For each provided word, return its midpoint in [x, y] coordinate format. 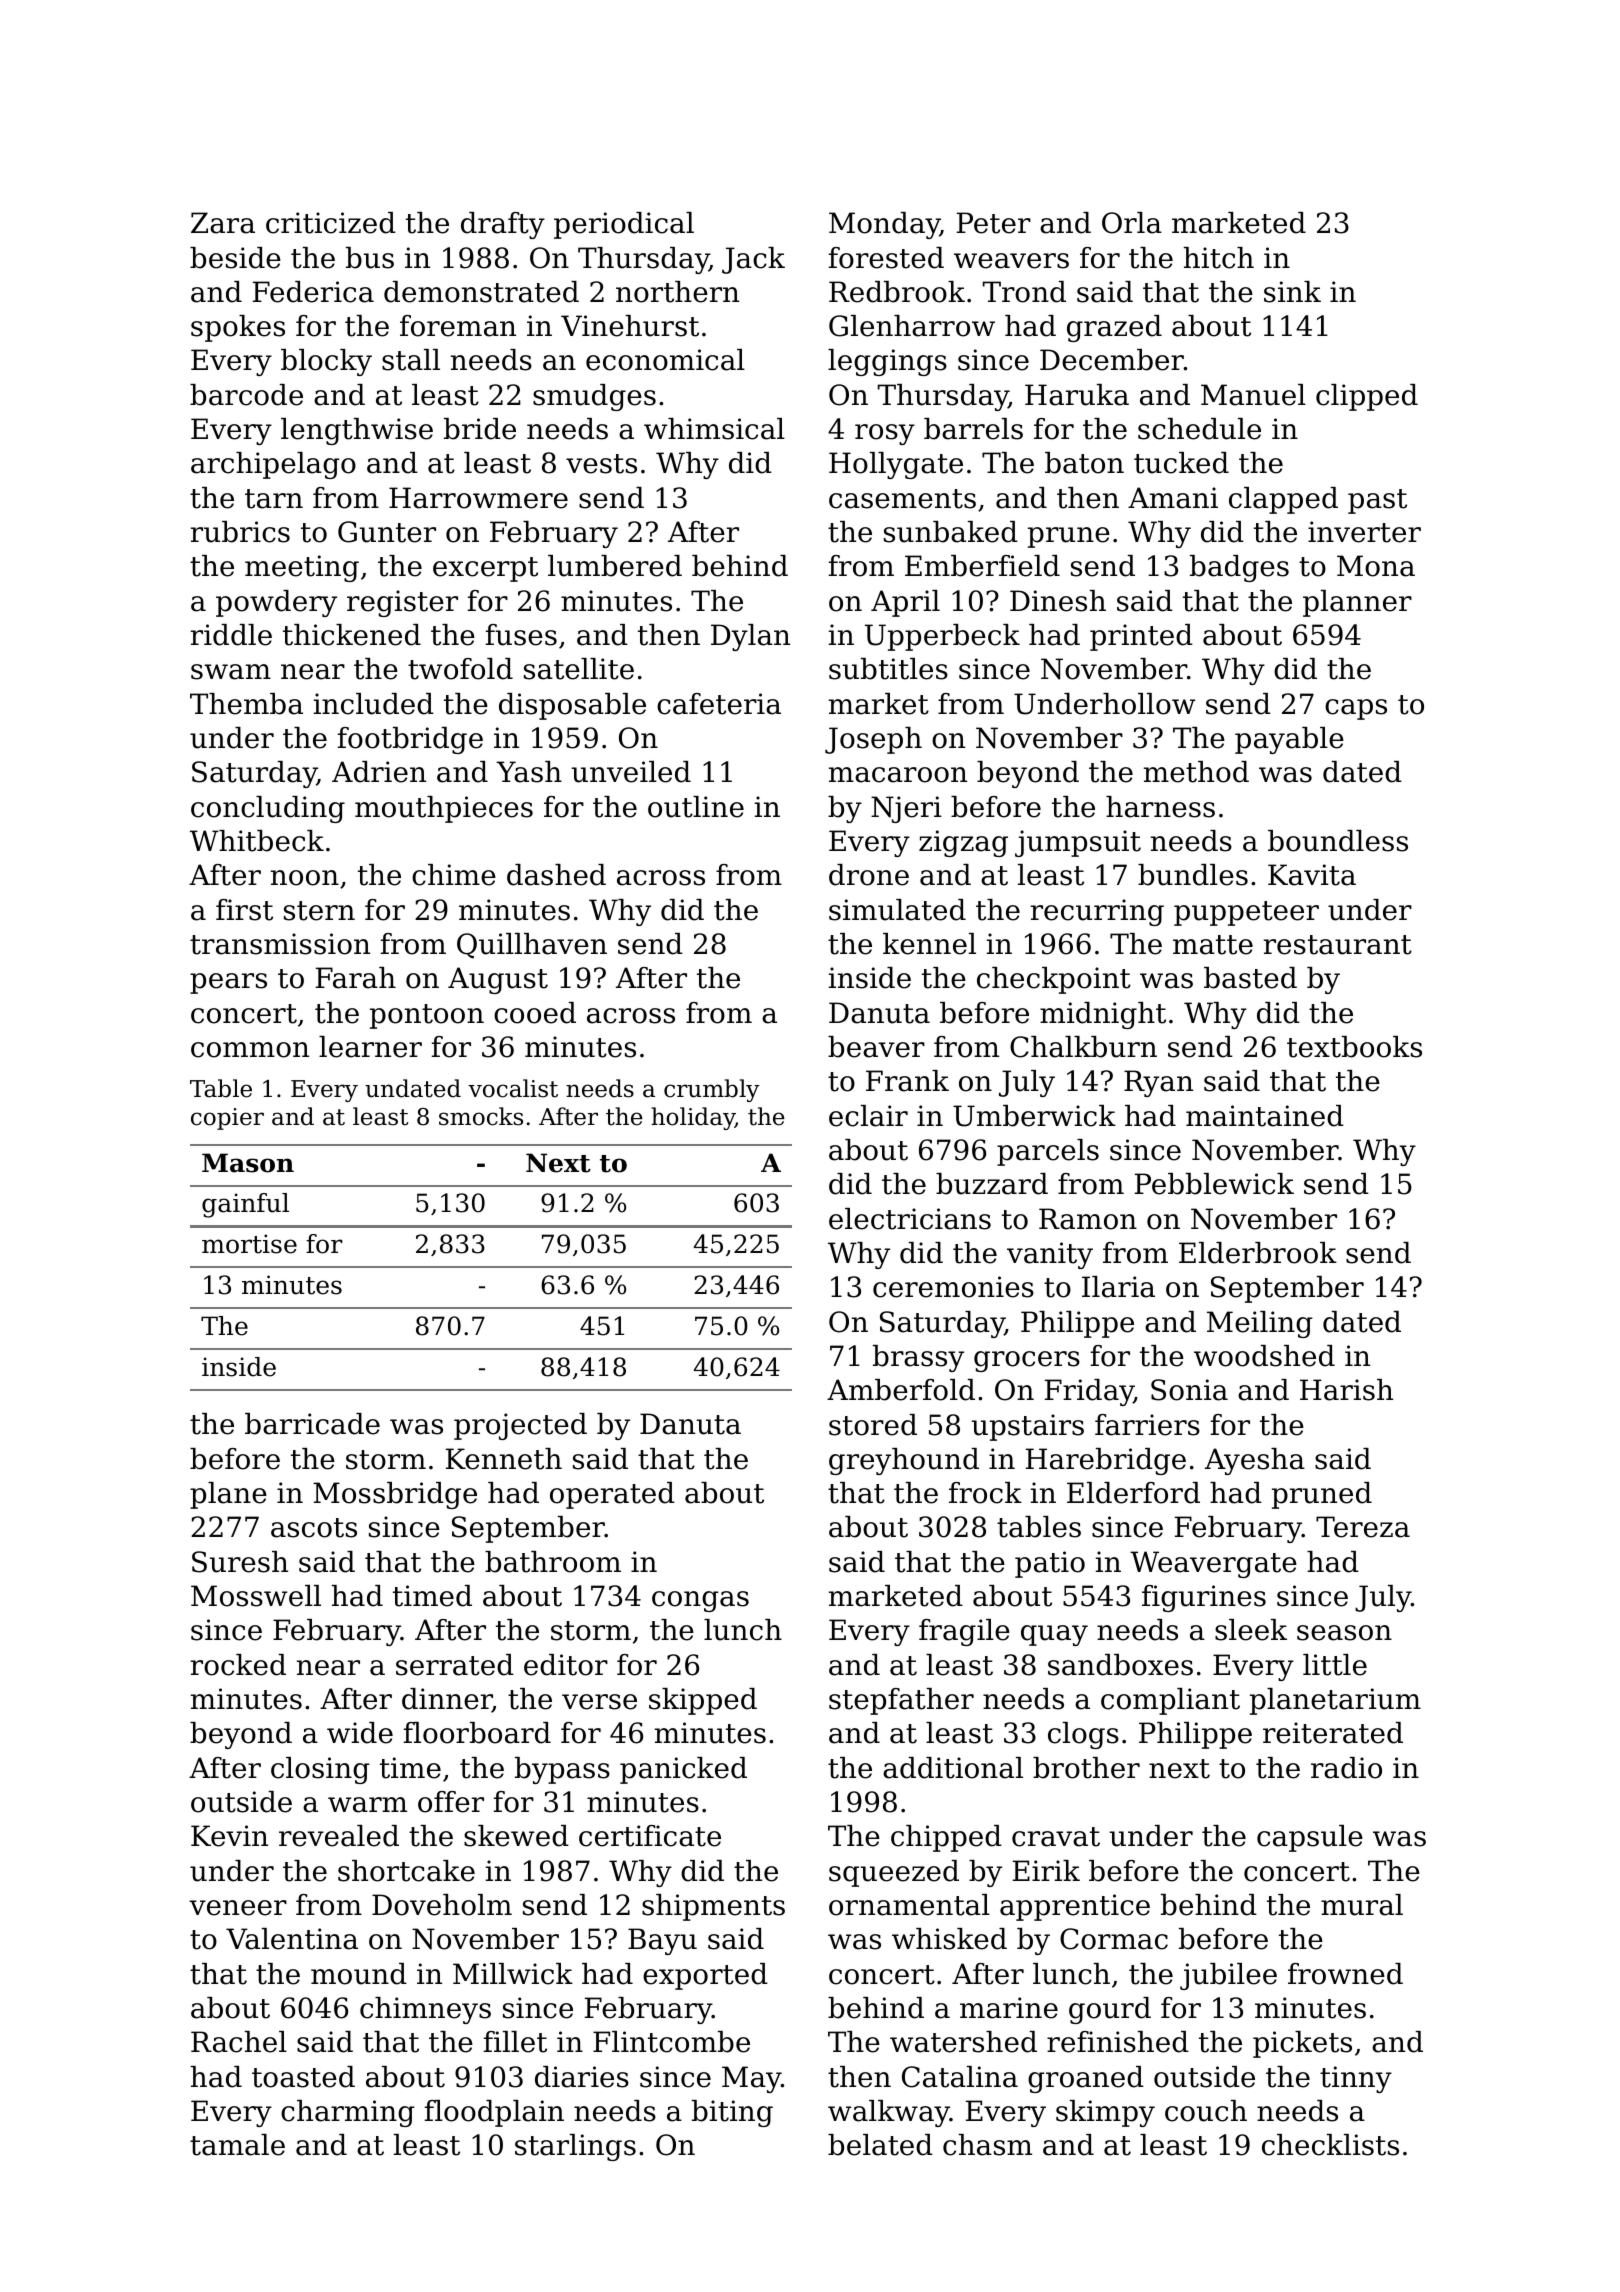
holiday [693, 1118]
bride [480, 429]
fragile [964, 1632]
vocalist [513, 1088]
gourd [1110, 2010]
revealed [339, 1836]
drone [869, 875]
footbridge [410, 740]
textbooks [1354, 1047]
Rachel [239, 2042]
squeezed [894, 1873]
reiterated [1333, 1733]
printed [1141, 637]
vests [601, 464]
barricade [312, 1424]
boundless [1338, 841]
